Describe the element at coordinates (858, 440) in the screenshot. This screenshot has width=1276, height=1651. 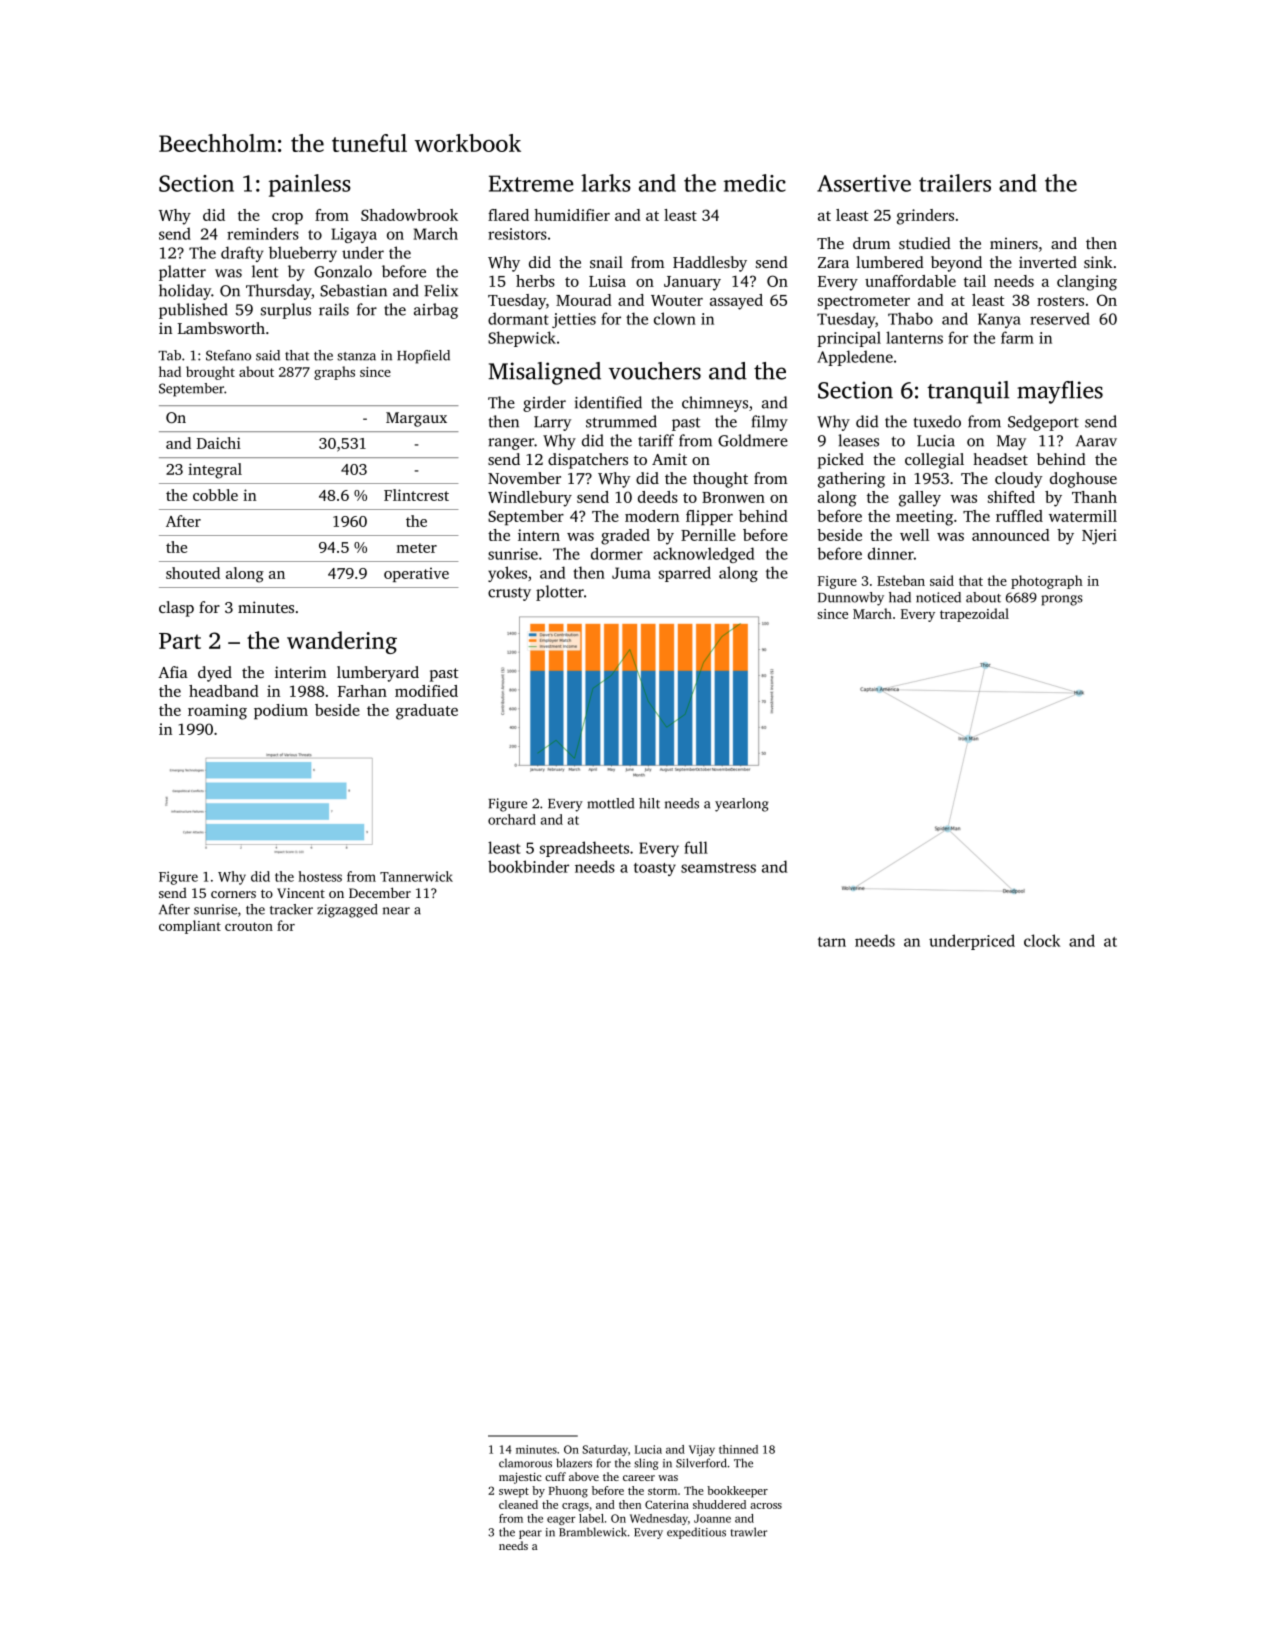
I see `leases` at that location.
